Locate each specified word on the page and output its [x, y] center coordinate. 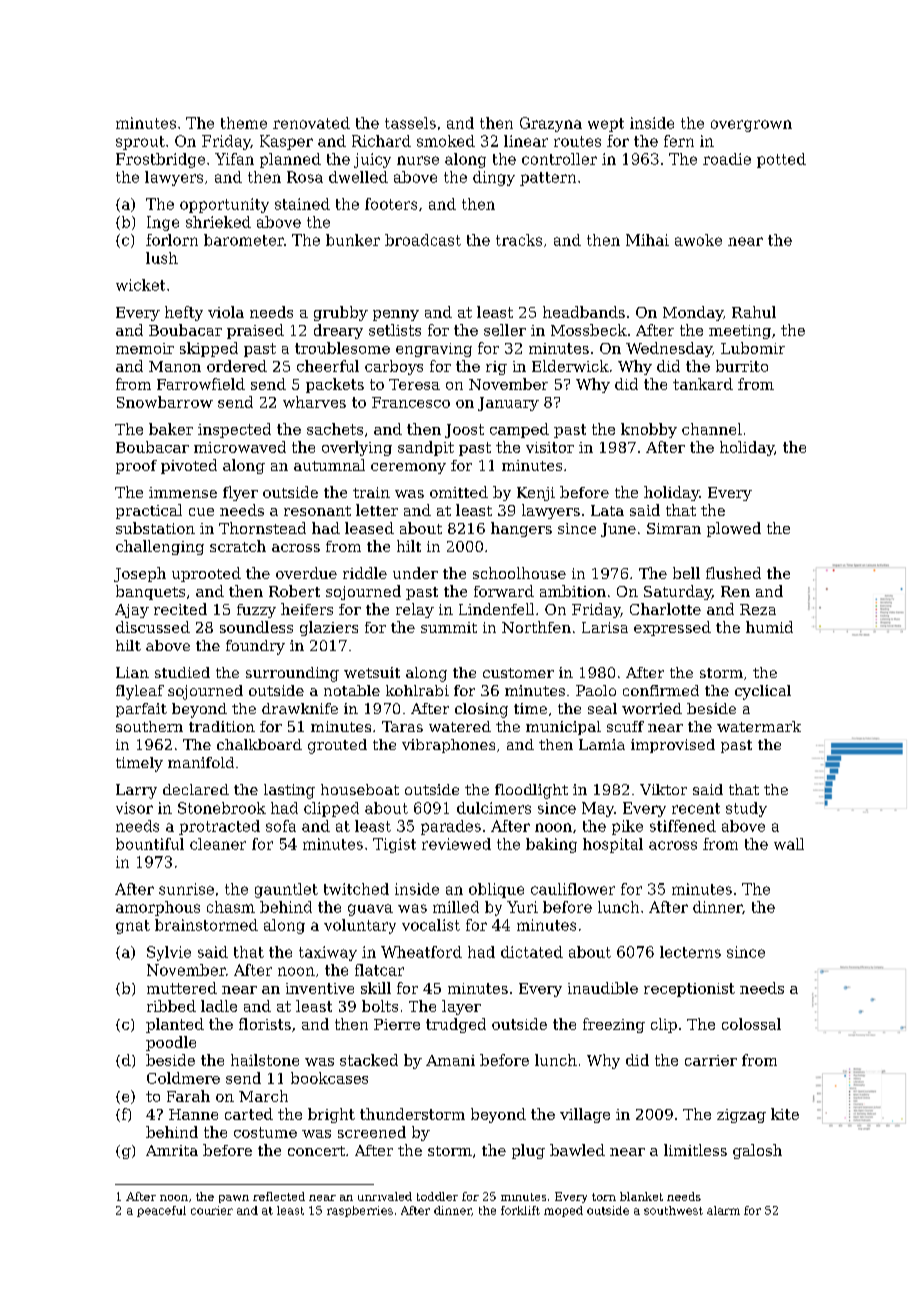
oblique [496, 890]
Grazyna [551, 124]
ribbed [171, 1006]
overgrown [751, 126]
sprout [140, 143]
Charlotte [665, 609]
